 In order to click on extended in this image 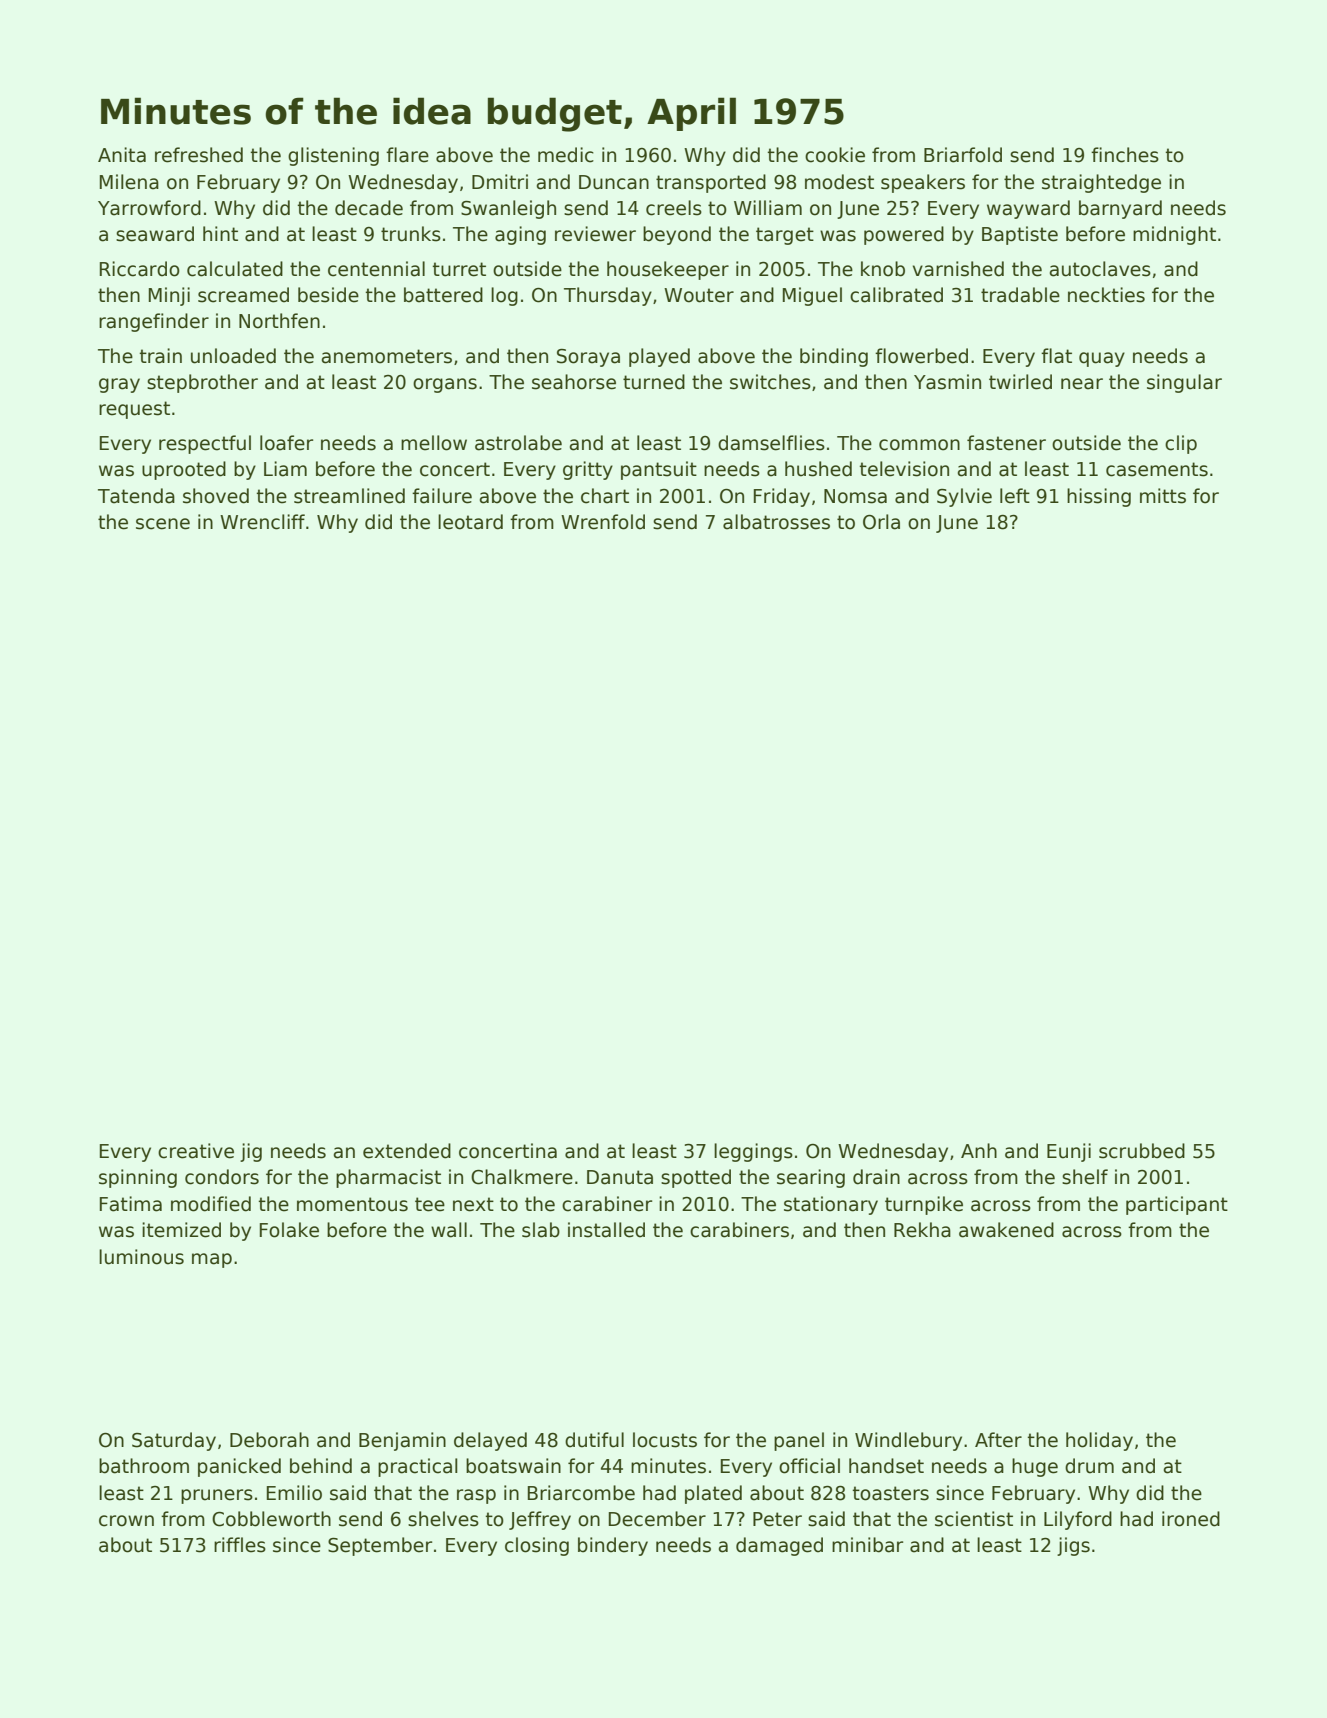, I will do `click(407, 1151)`.
